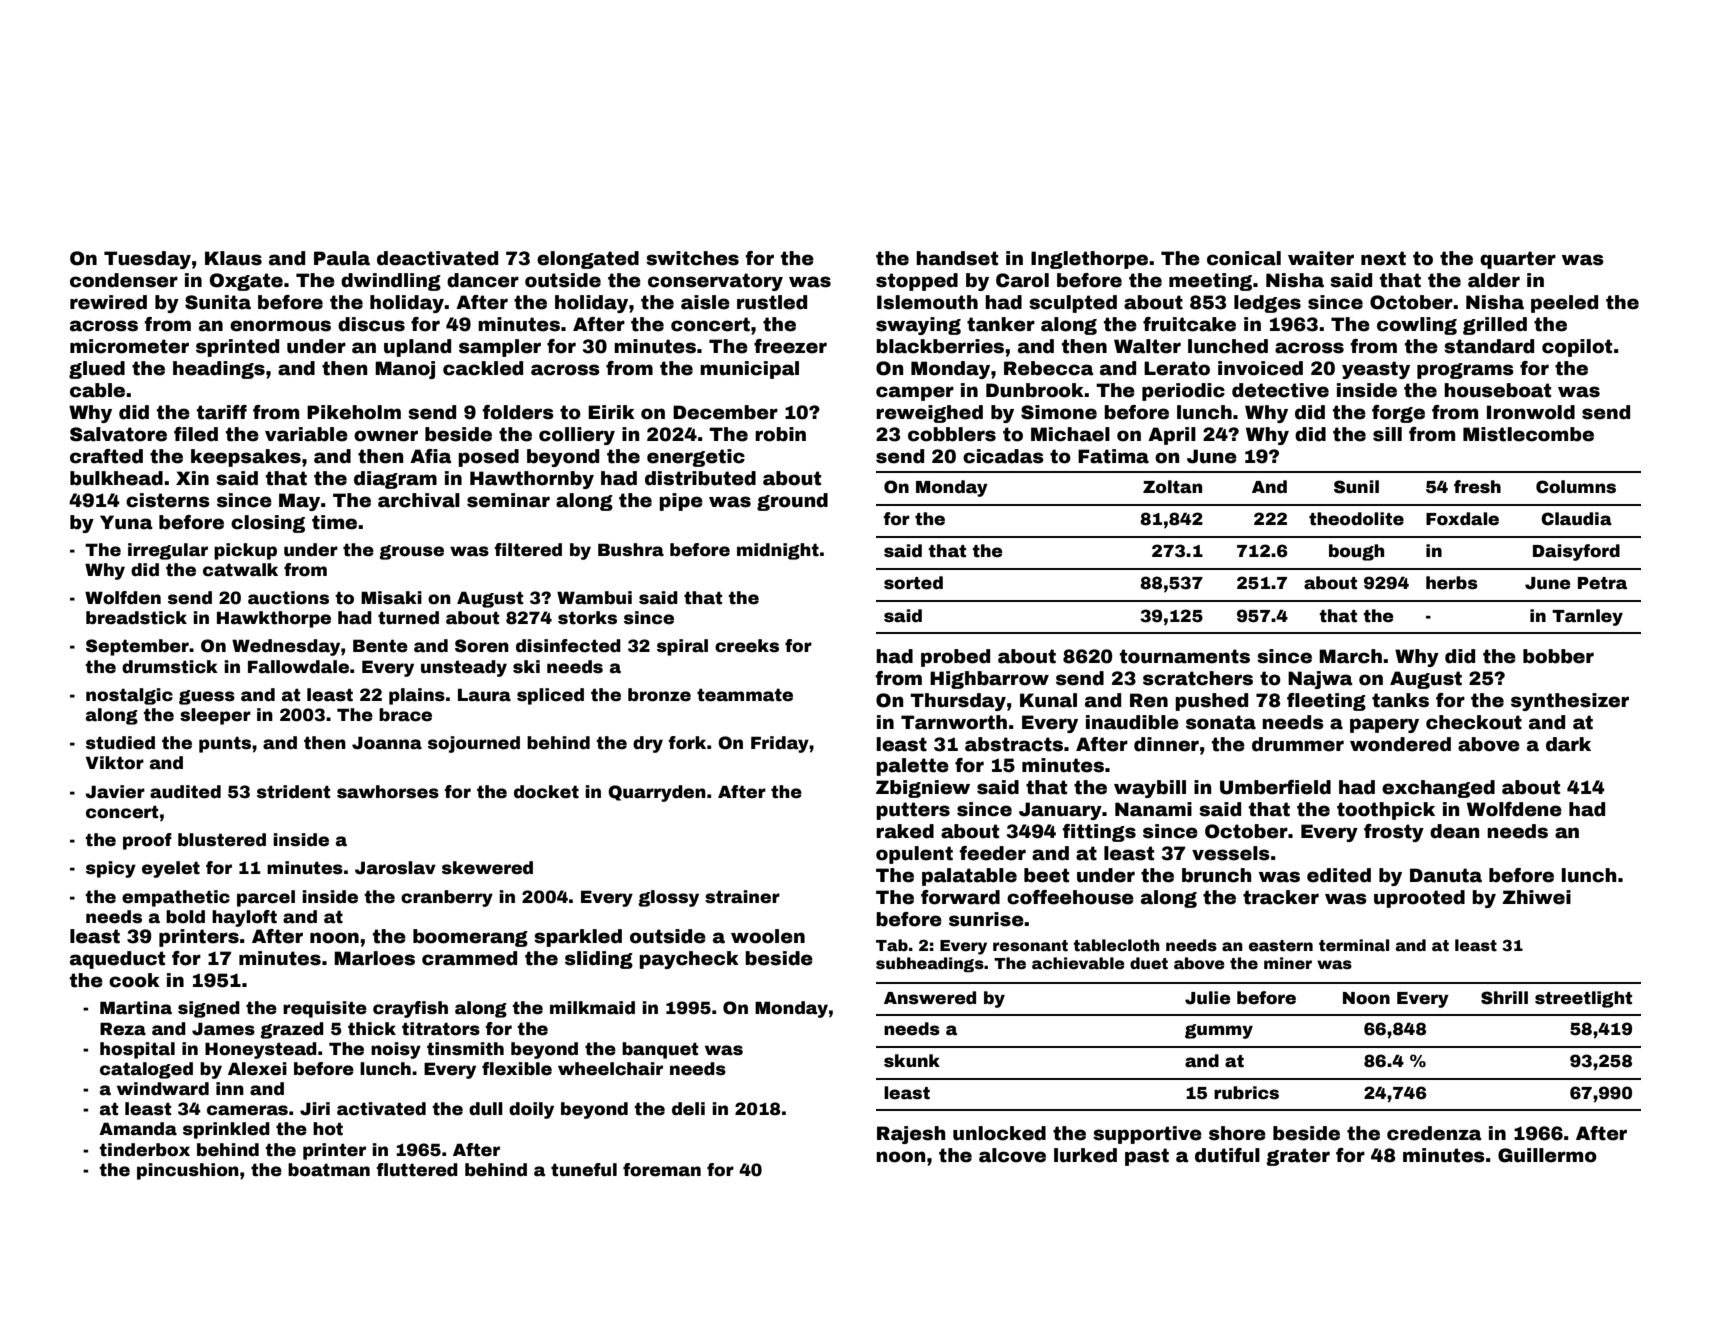 The width and height of the screenshot is (1710, 1322). What do you see at coordinates (215, 716) in the screenshot?
I see `sleeper` at bounding box center [215, 716].
